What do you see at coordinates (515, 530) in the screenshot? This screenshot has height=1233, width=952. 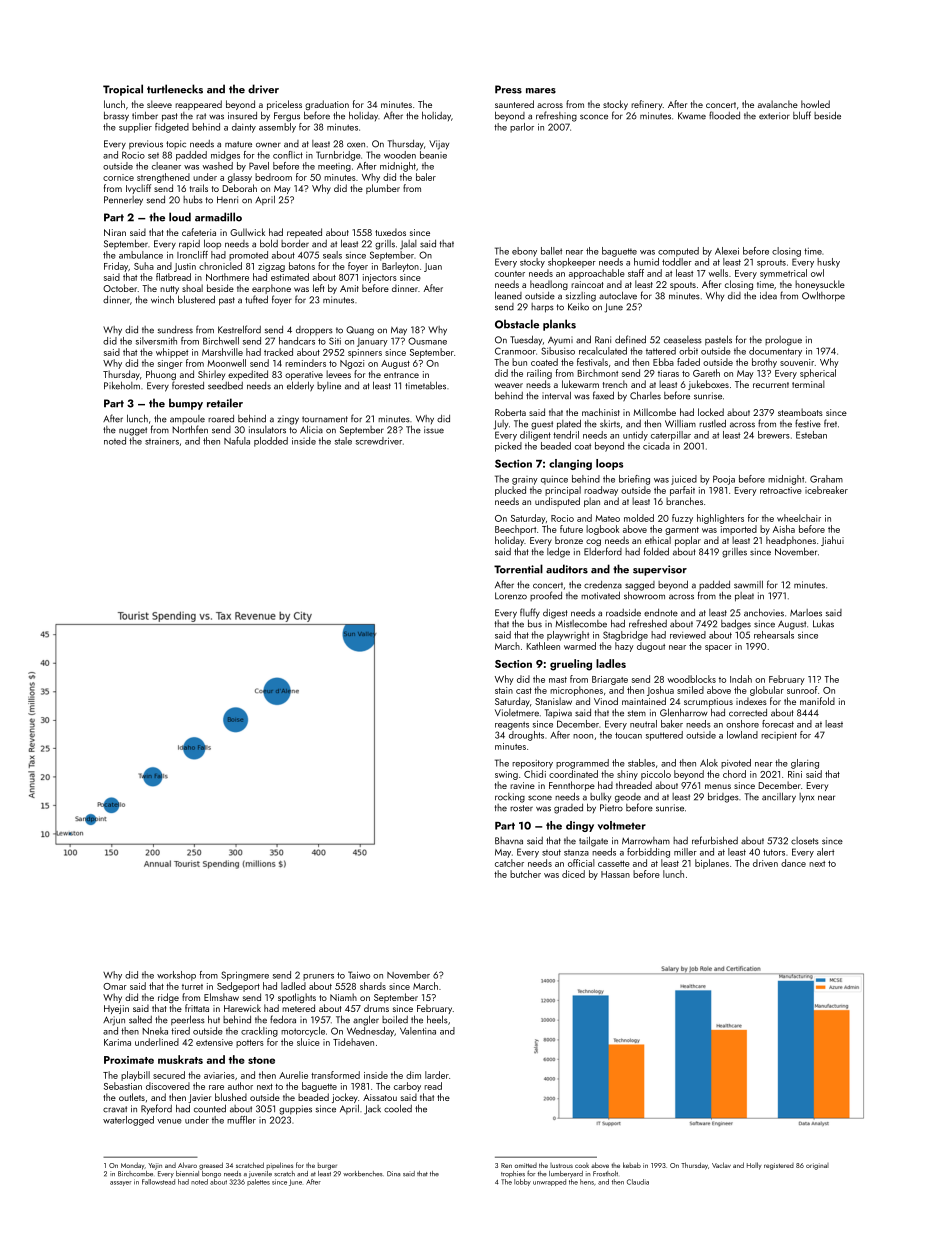 I see `Beechport` at bounding box center [515, 530].
